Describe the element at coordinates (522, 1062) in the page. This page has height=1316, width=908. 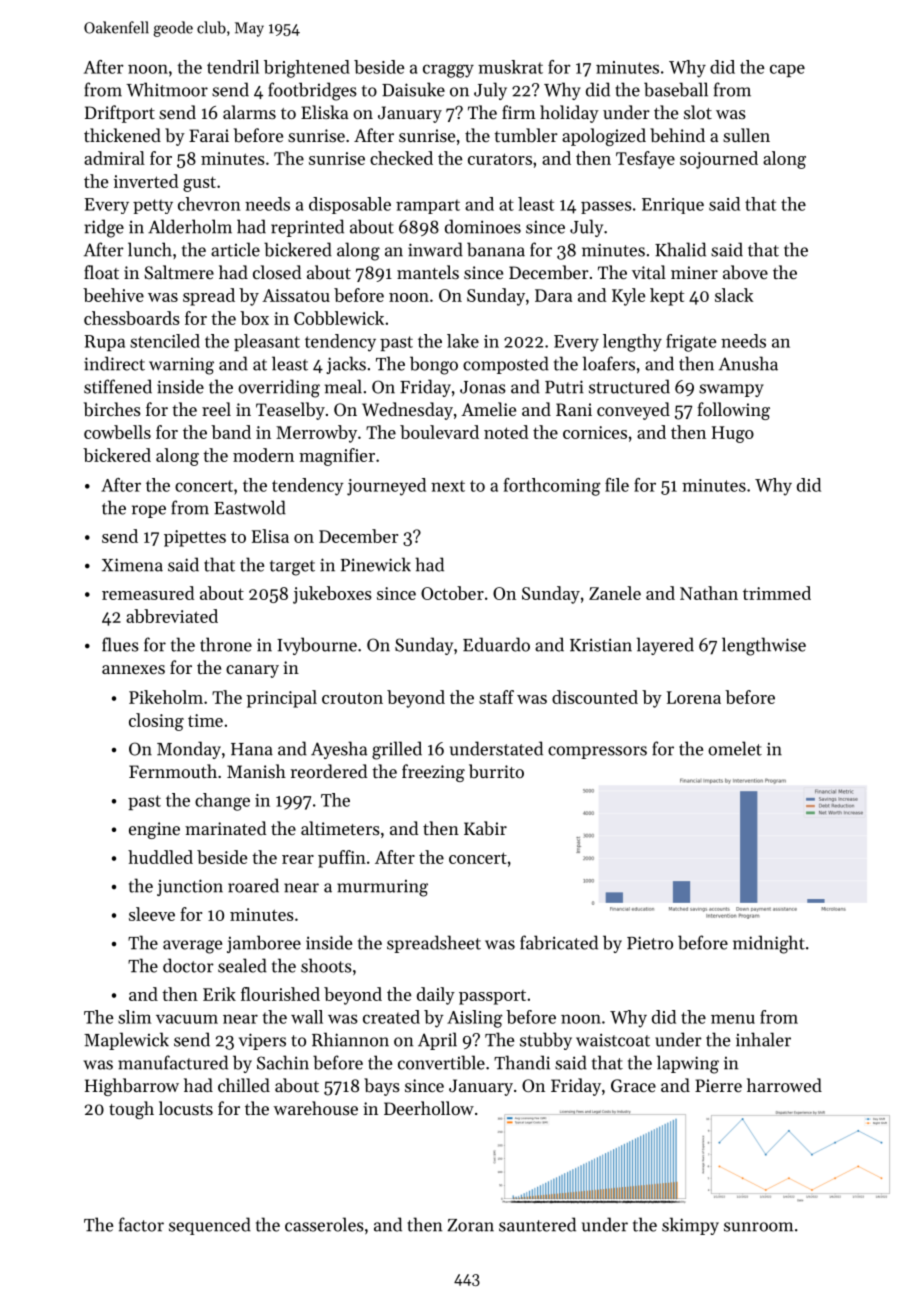
I see `Thandi` at that location.
